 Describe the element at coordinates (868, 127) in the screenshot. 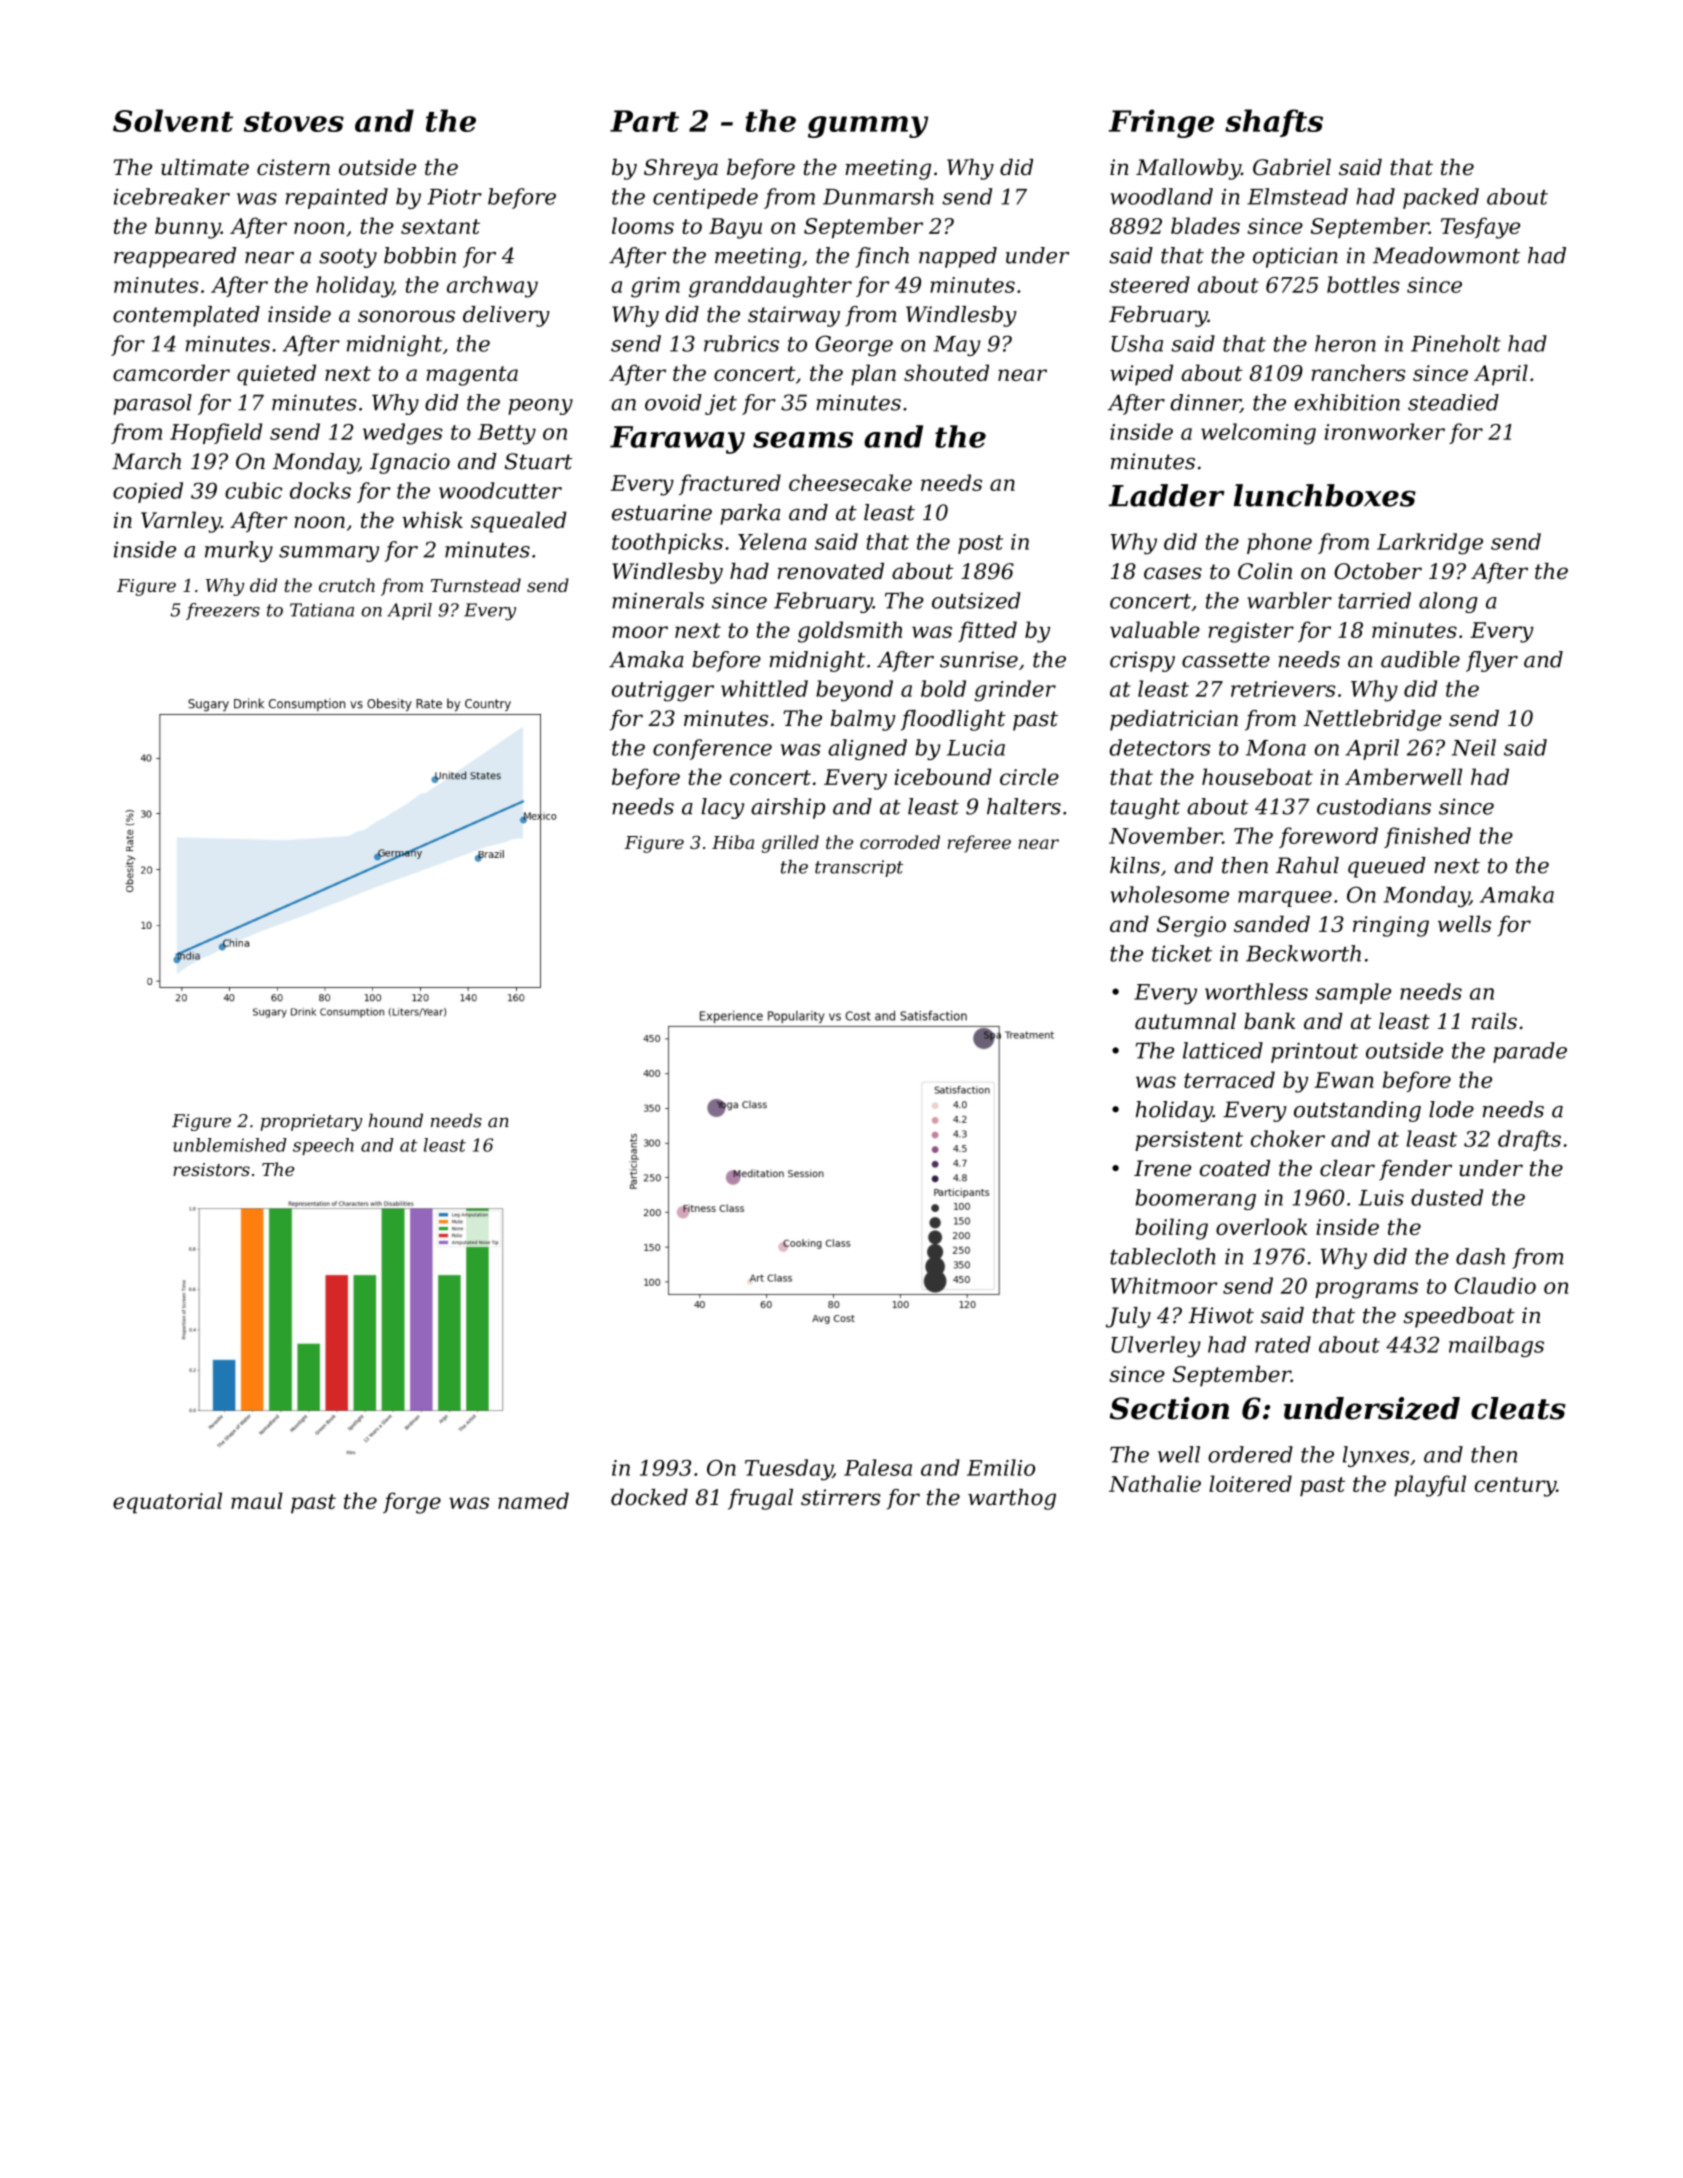

I see `gummy` at that location.
